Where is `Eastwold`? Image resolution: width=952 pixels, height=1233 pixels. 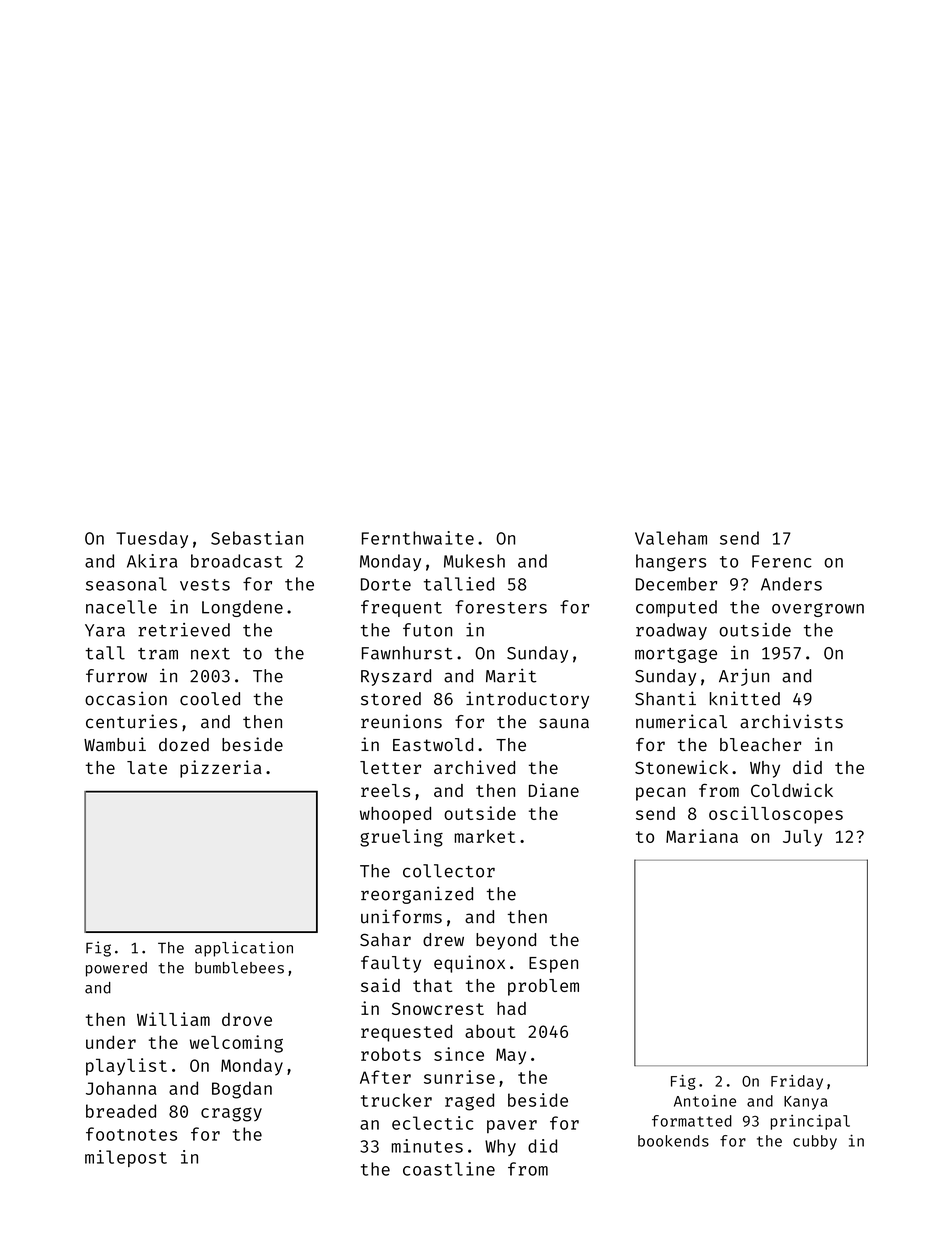 Eastwold is located at coordinates (433, 745).
